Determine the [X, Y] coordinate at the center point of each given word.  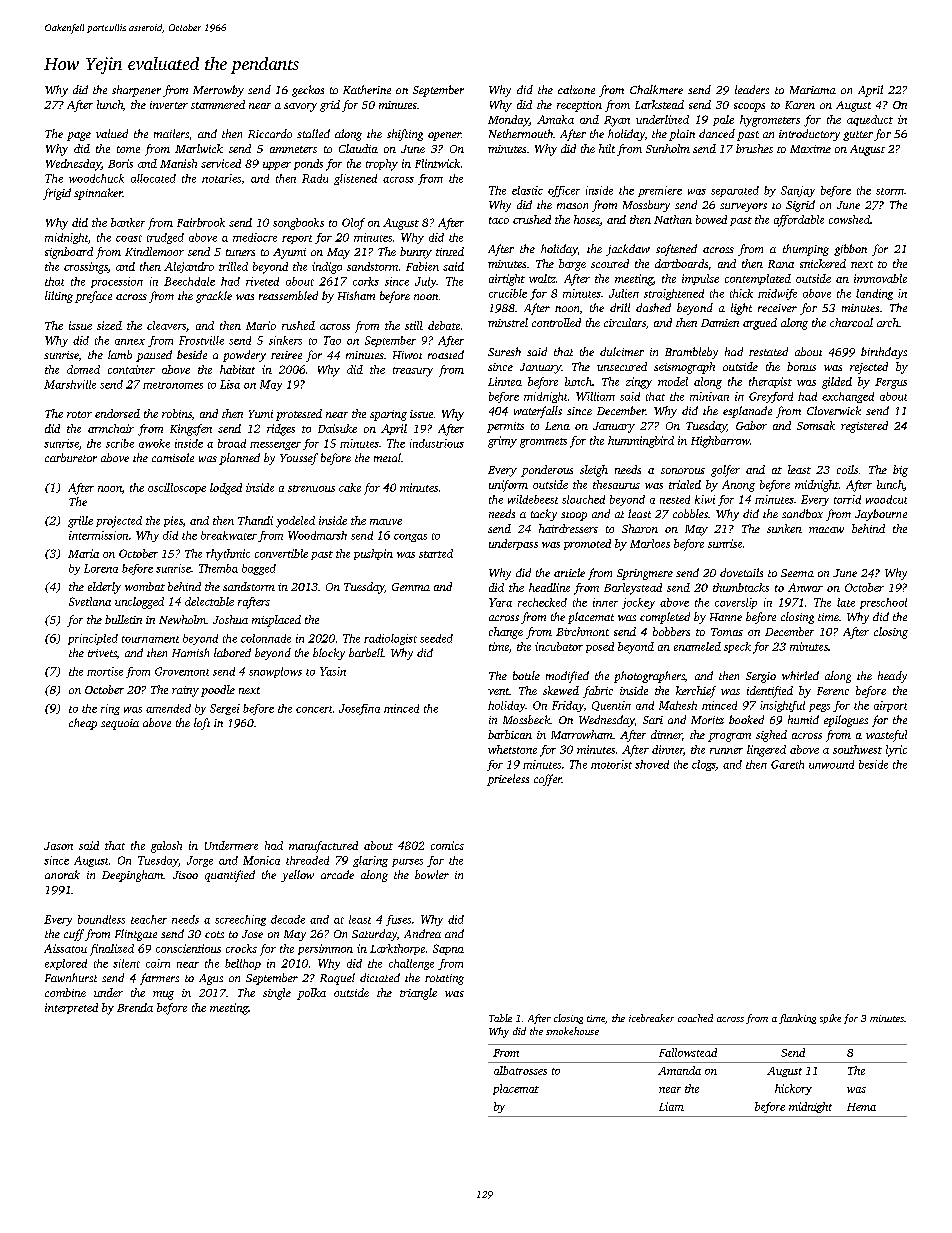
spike [830, 1019]
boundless [101, 919]
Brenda [135, 1007]
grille [80, 522]
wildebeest [533, 499]
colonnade [266, 638]
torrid [847, 499]
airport [890, 706]
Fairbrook [201, 222]
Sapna [448, 949]
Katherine [367, 89]
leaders [752, 89]
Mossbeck [526, 719]
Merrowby [218, 91]
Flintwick [437, 163]
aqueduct [870, 120]
